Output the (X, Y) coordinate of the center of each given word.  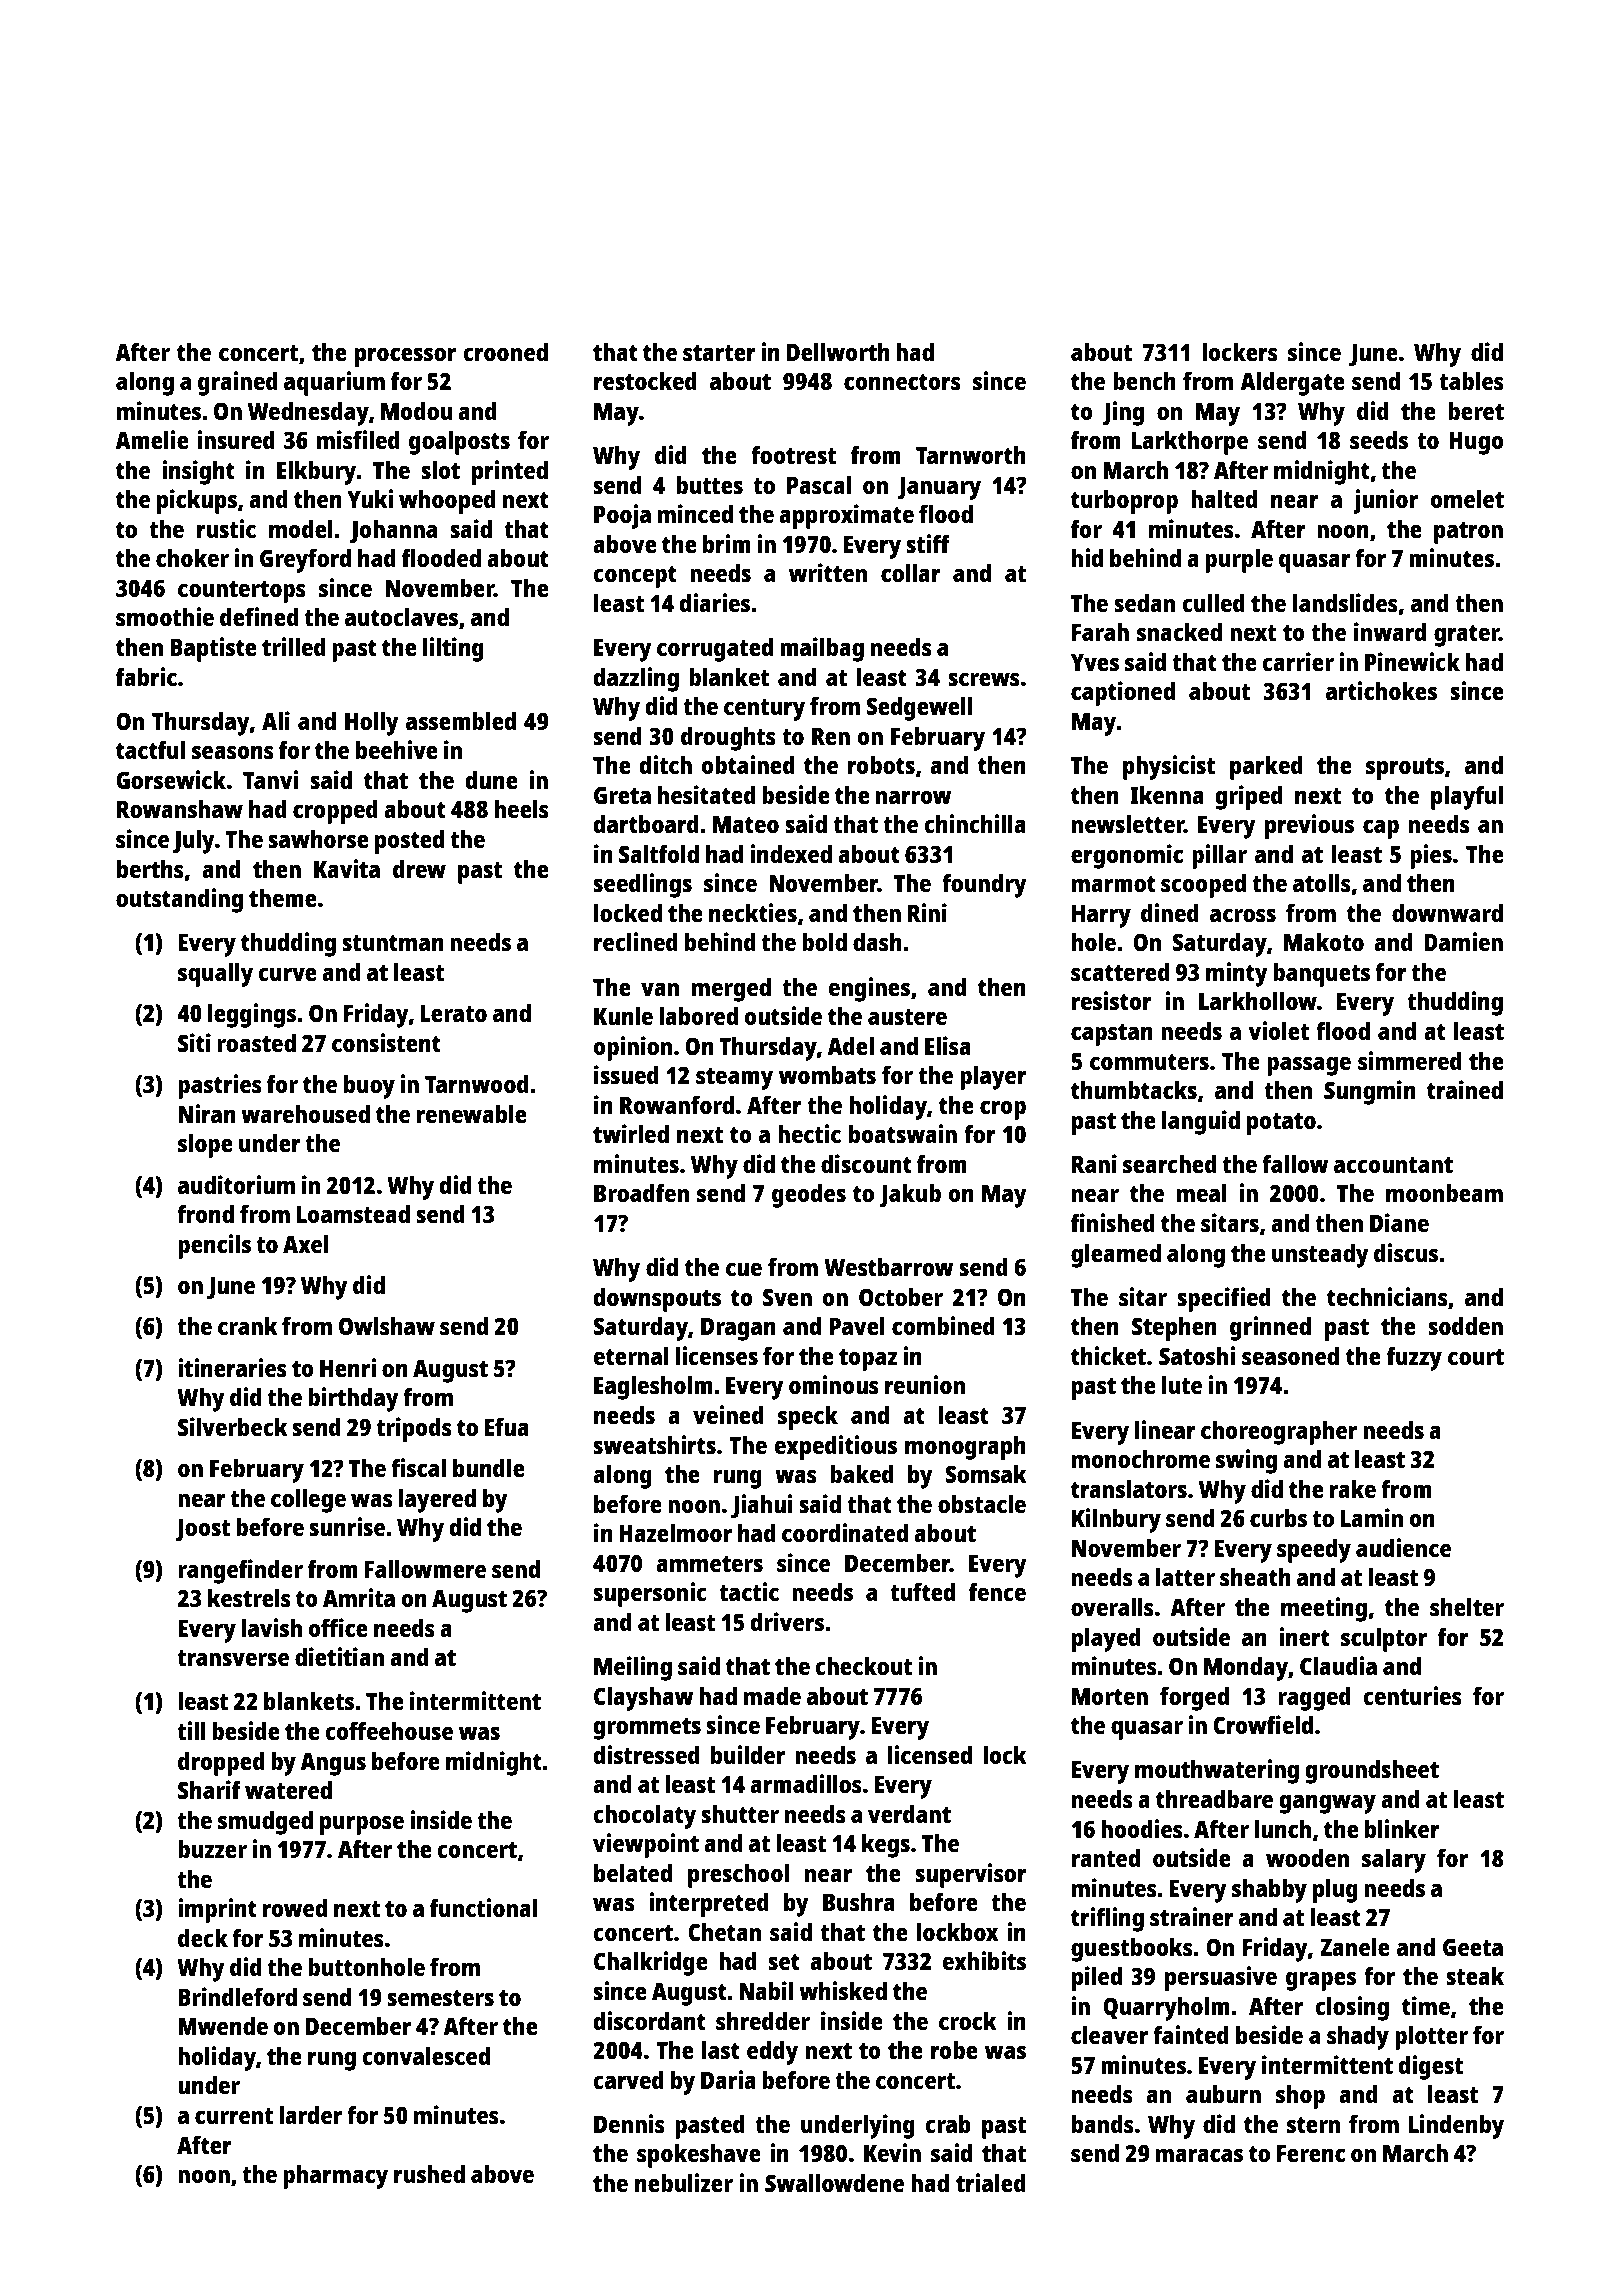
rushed (429, 2173)
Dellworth (838, 351)
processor (405, 357)
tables (1471, 380)
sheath (1255, 1577)
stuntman (393, 943)
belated (633, 1872)
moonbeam (1444, 1192)
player (993, 1077)
